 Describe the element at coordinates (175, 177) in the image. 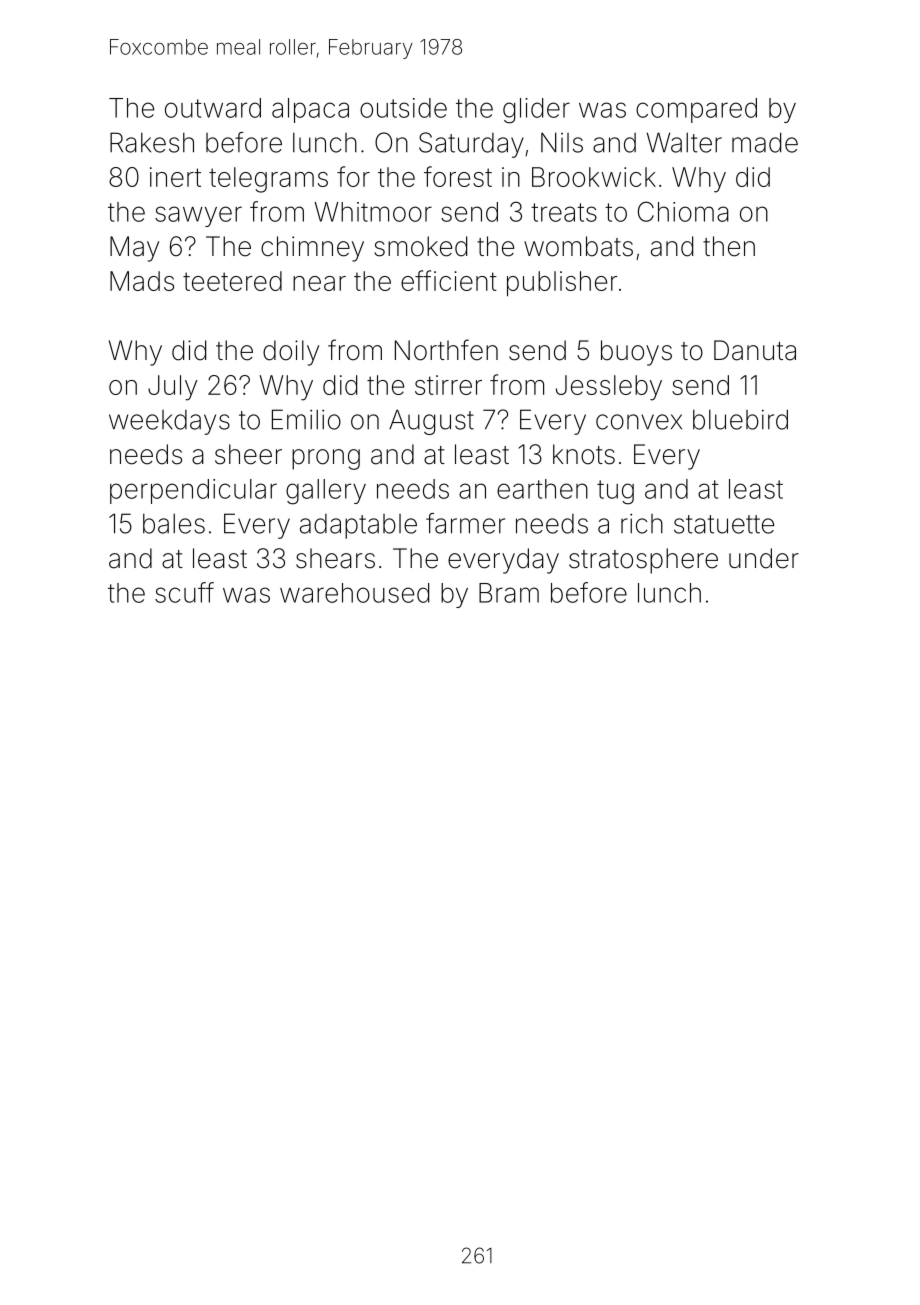

I see `inert` at that location.
